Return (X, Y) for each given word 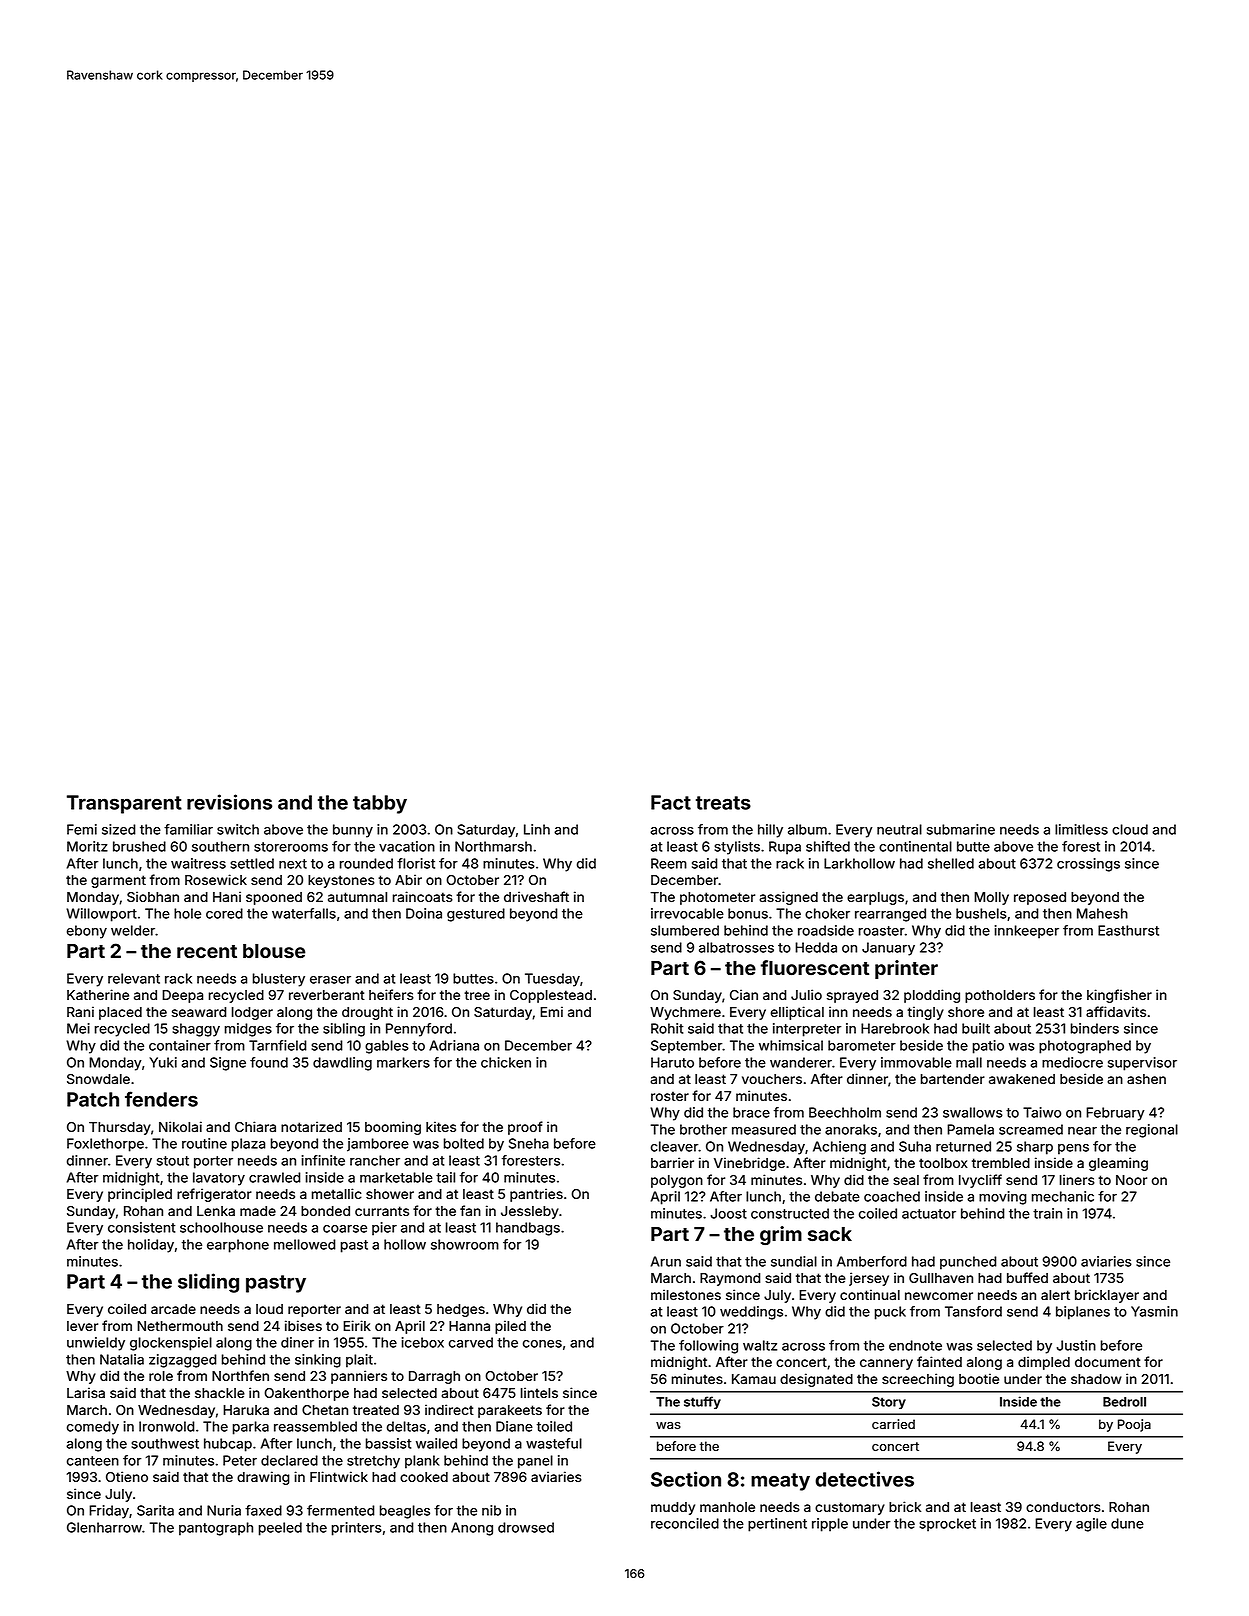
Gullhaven (941, 1278)
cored (224, 913)
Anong (472, 1529)
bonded (325, 1211)
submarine (961, 829)
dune (1127, 1523)
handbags (528, 1229)
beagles (405, 1512)
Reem (669, 863)
